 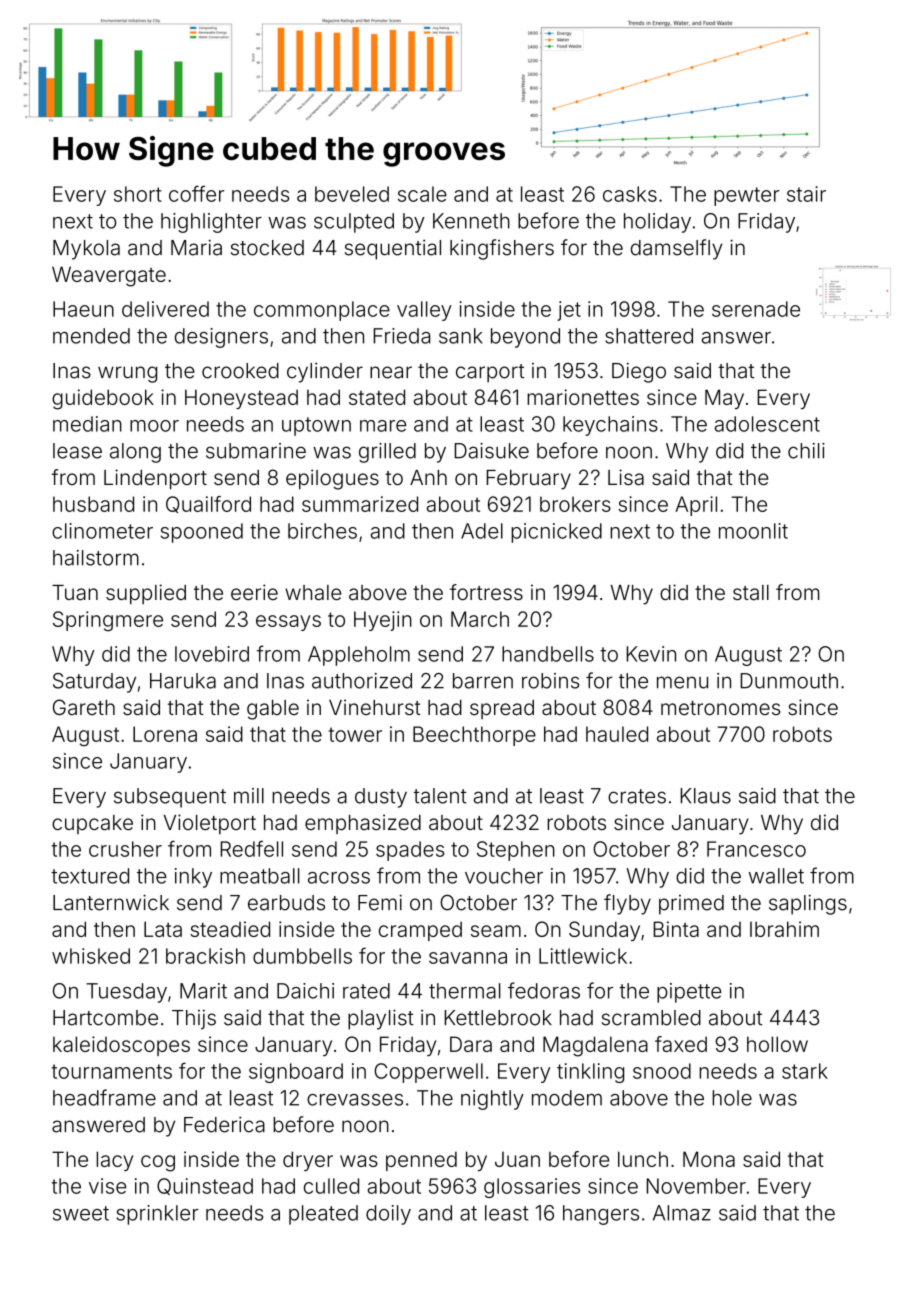 I want to click on Appleholm, so click(x=359, y=656).
